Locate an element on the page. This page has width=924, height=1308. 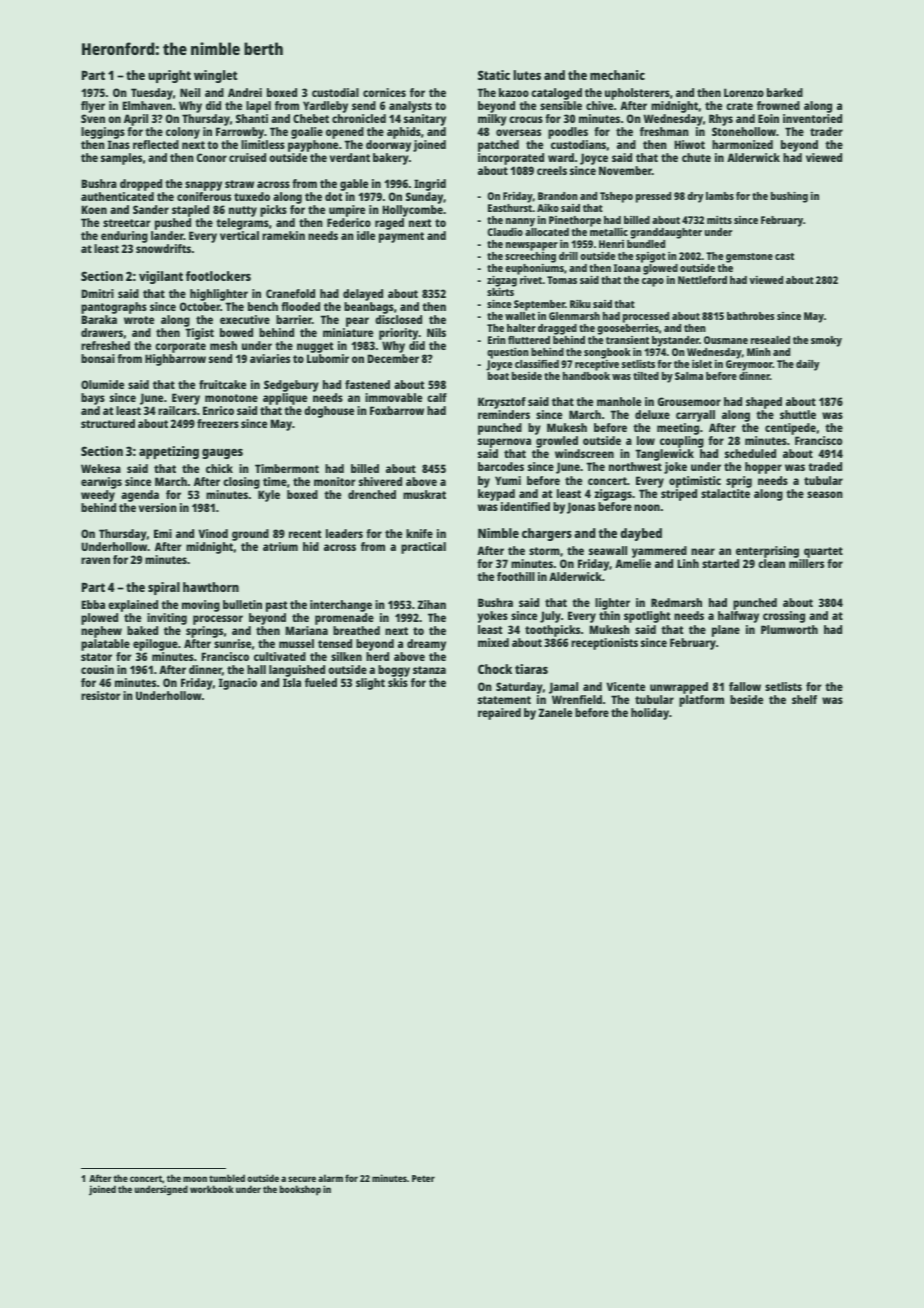
cast is located at coordinates (784, 256).
